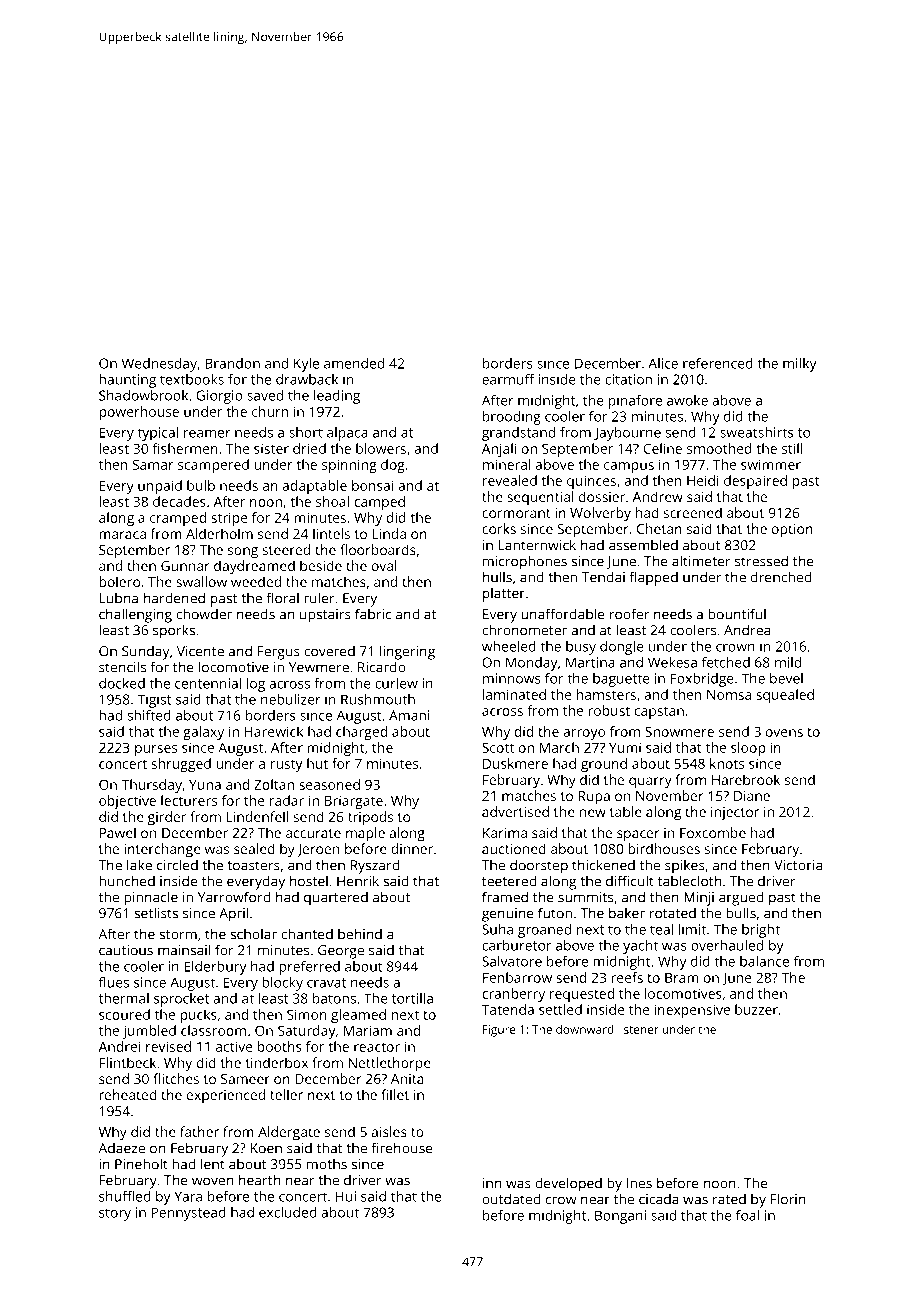  I want to click on stripe, so click(229, 519).
